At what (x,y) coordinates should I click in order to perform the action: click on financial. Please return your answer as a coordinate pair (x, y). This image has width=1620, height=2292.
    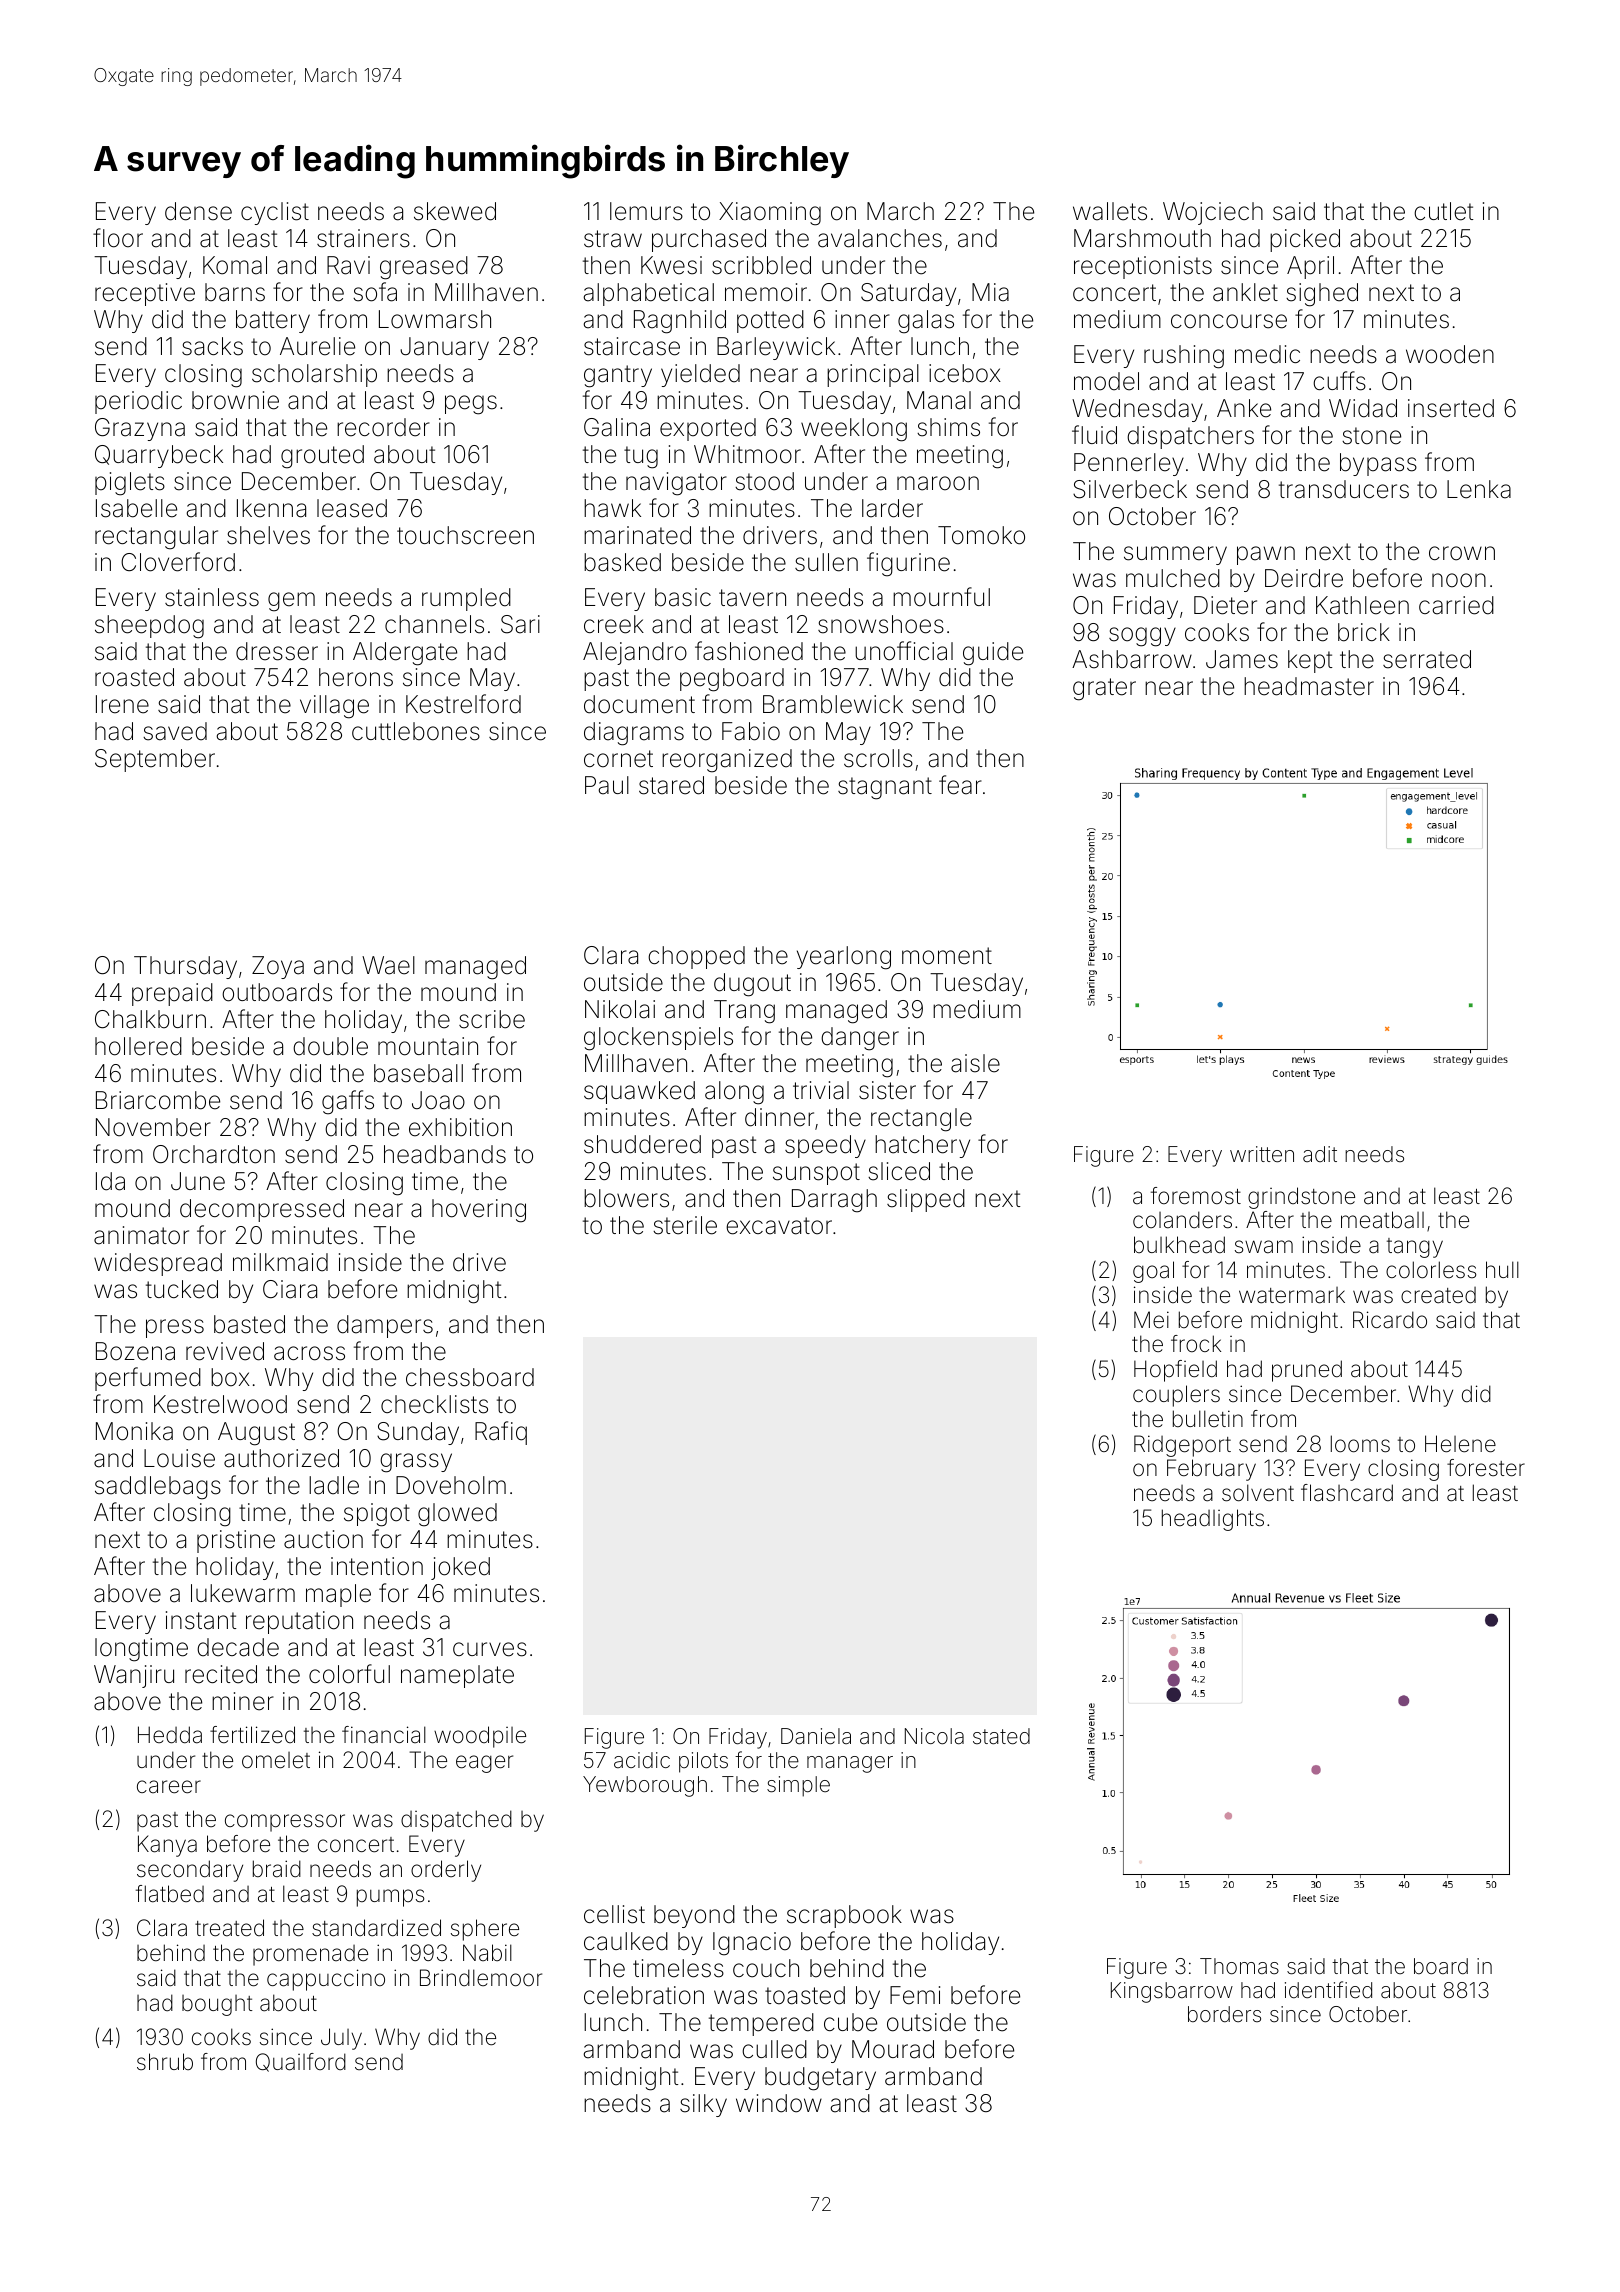
    Looking at the image, I should click on (384, 1735).
